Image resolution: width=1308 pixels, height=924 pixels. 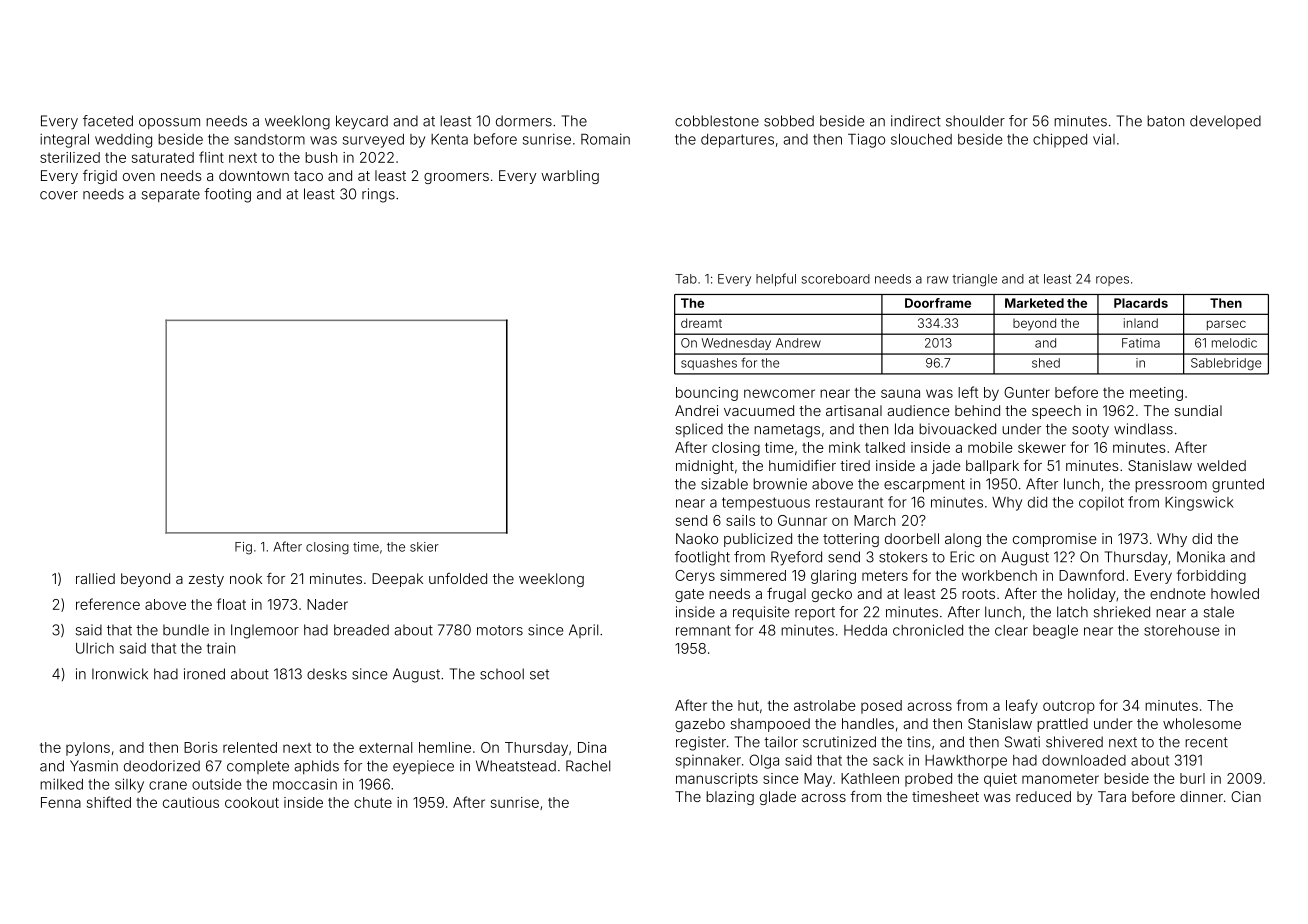 I want to click on Tara, so click(x=1112, y=796).
